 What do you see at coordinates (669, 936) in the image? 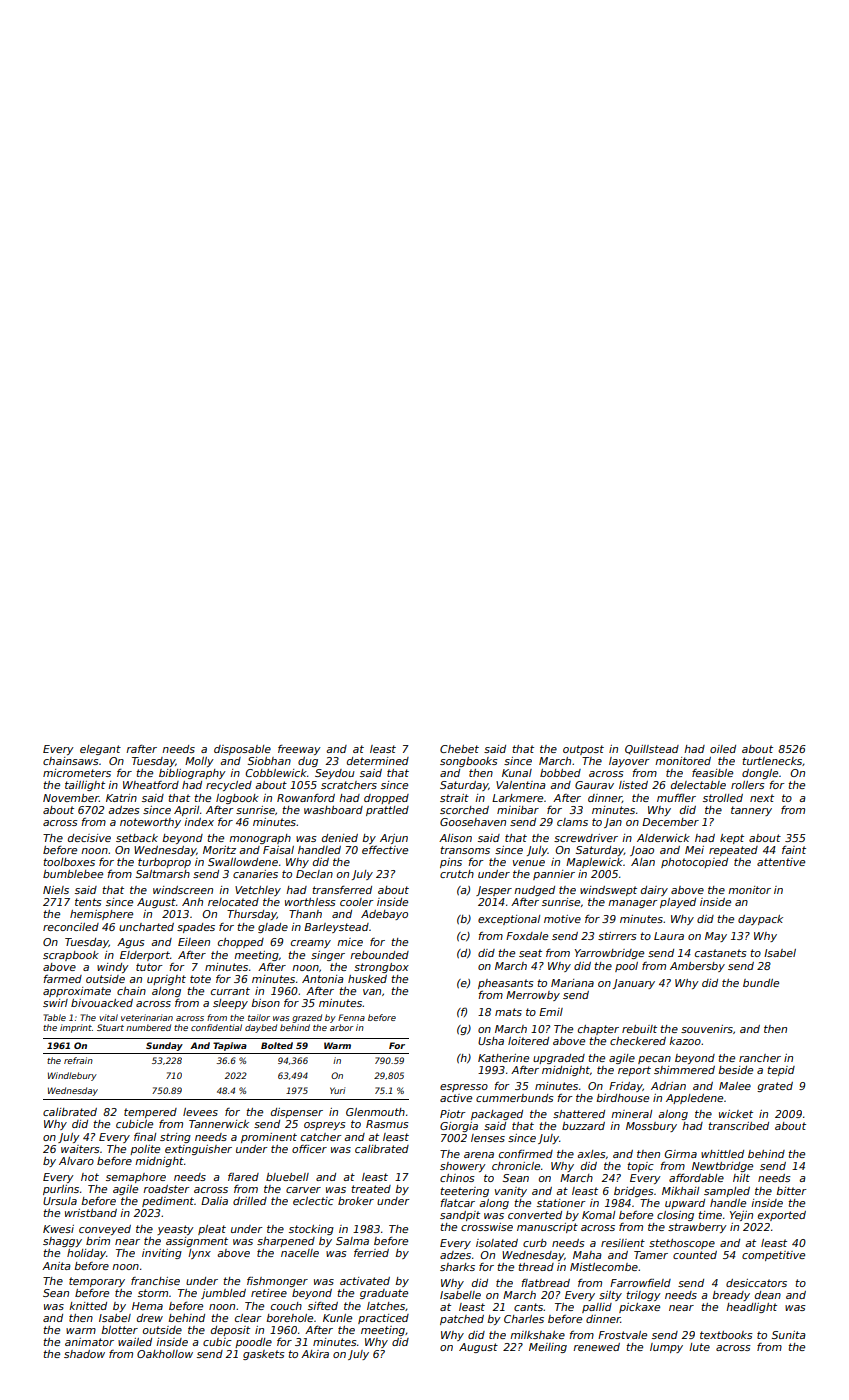
I see `Laura` at bounding box center [669, 936].
